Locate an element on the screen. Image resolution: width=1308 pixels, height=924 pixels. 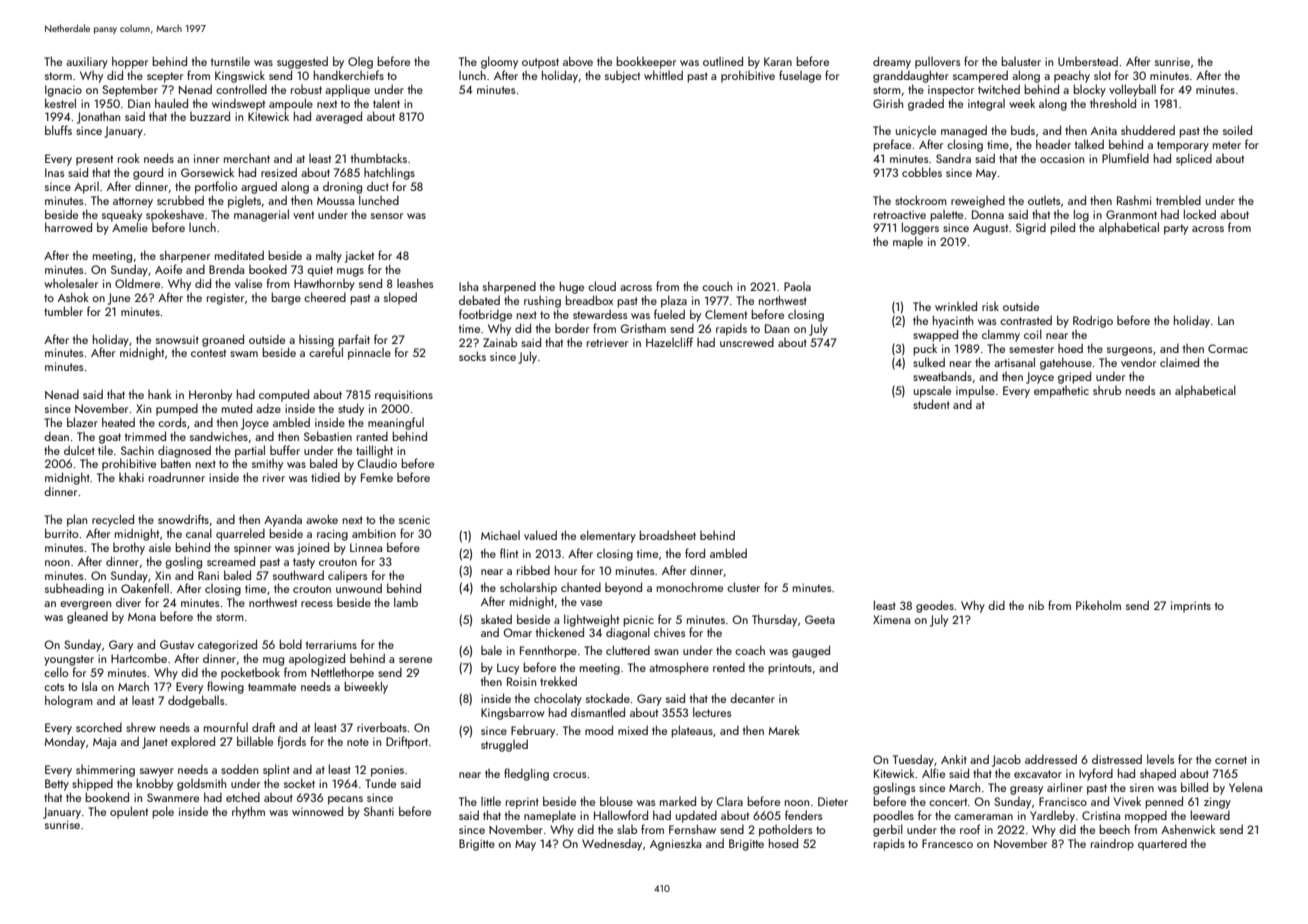
maple is located at coordinates (908, 242).
